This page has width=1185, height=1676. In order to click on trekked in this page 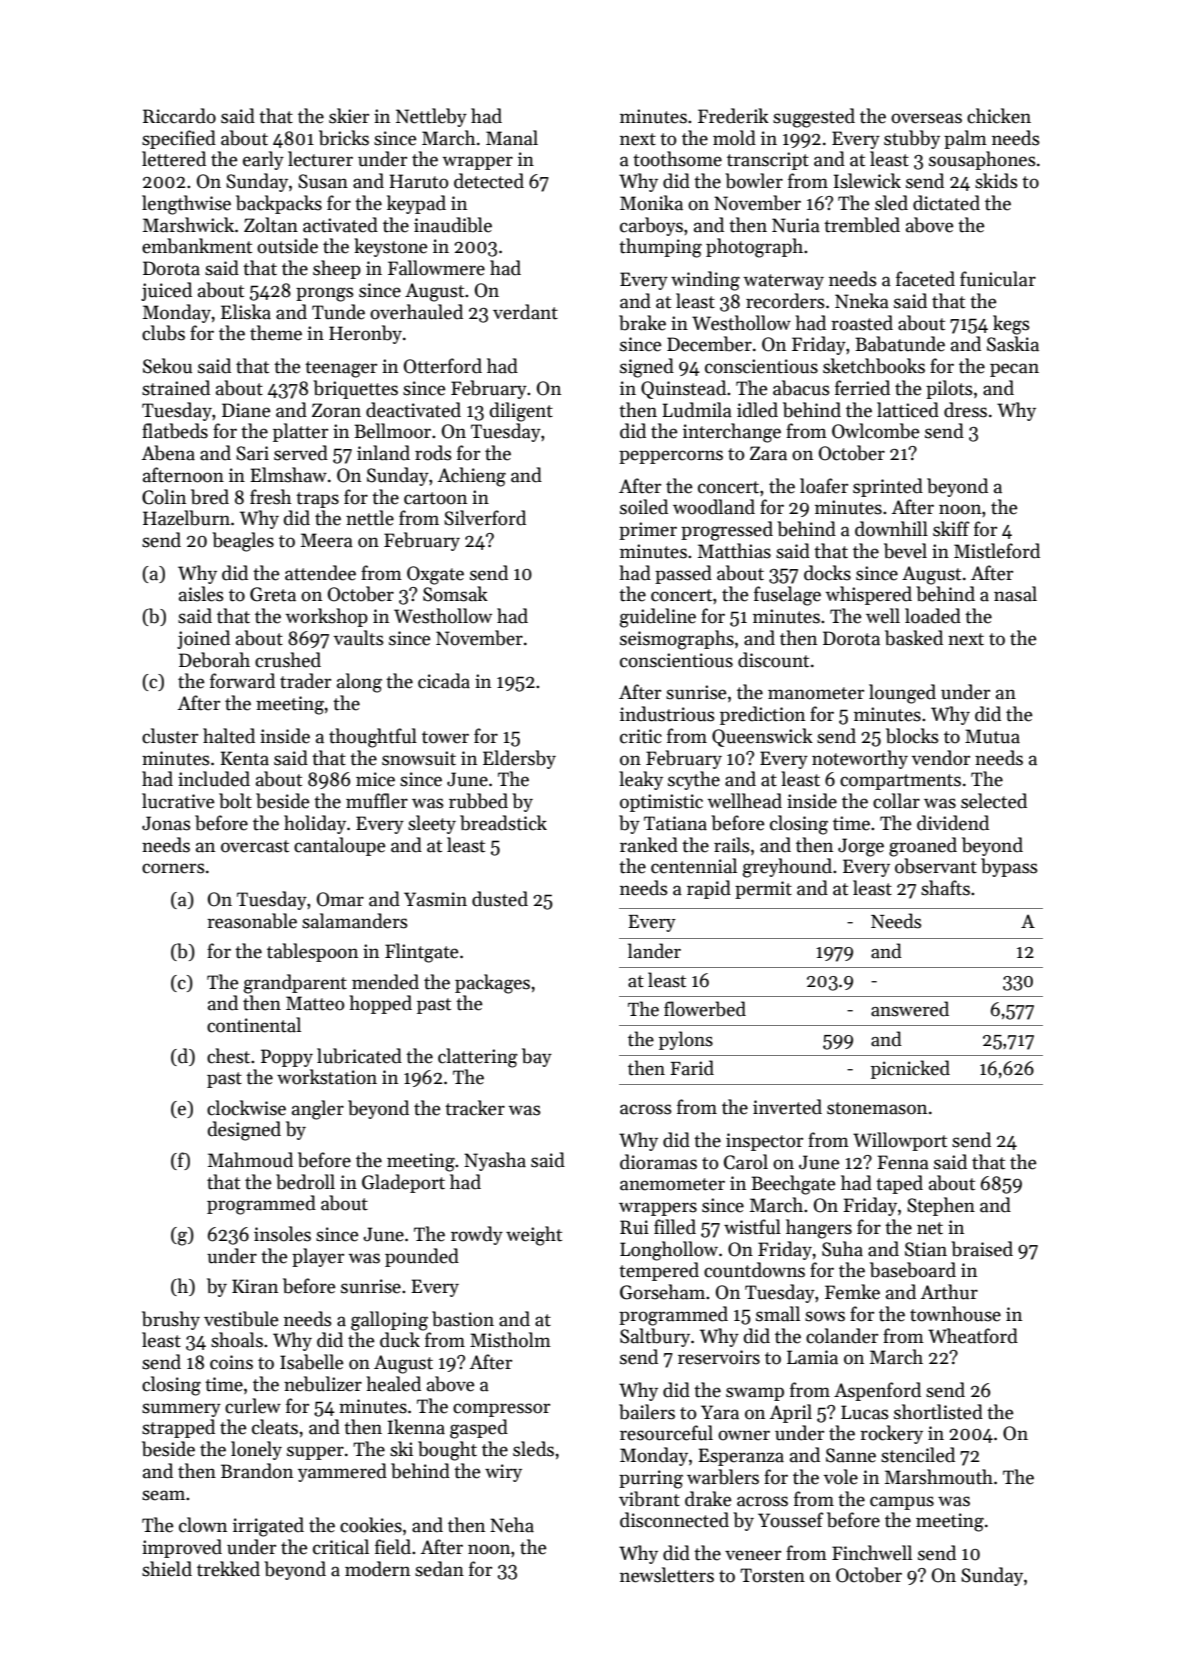, I will do `click(228, 1569)`.
